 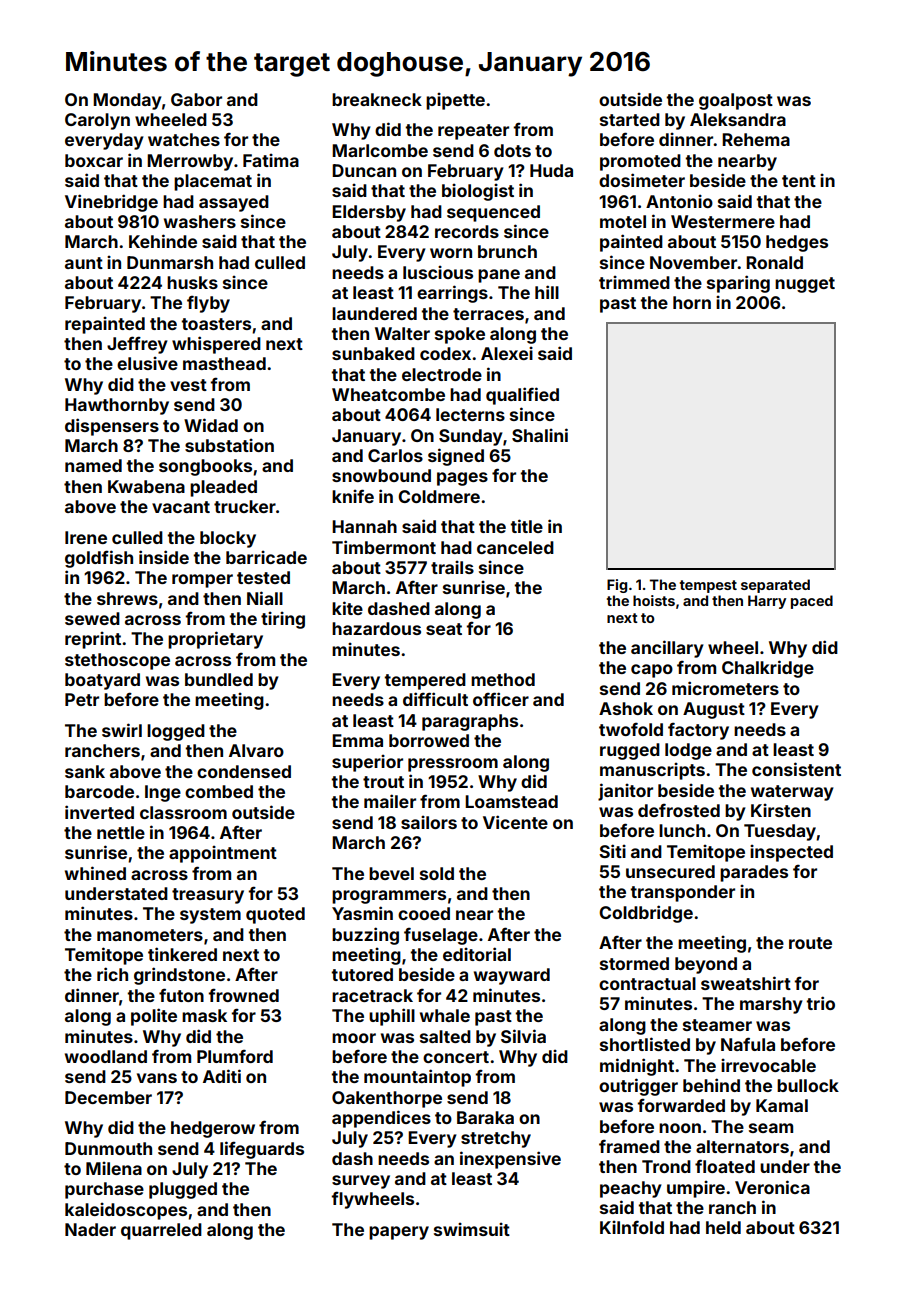 I want to click on sunbaked, so click(x=373, y=353).
